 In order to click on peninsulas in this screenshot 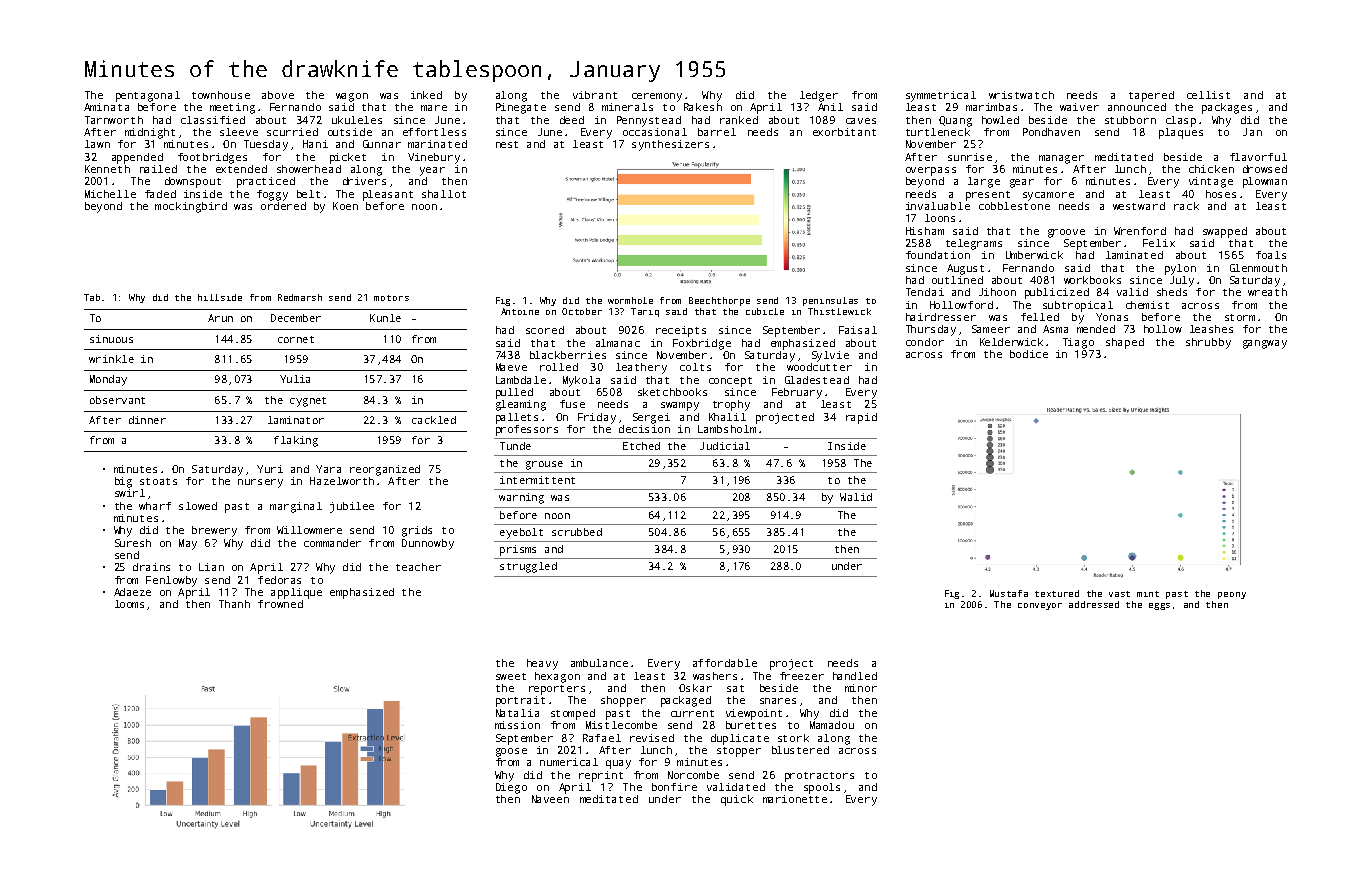, I will do `click(830, 301)`.
